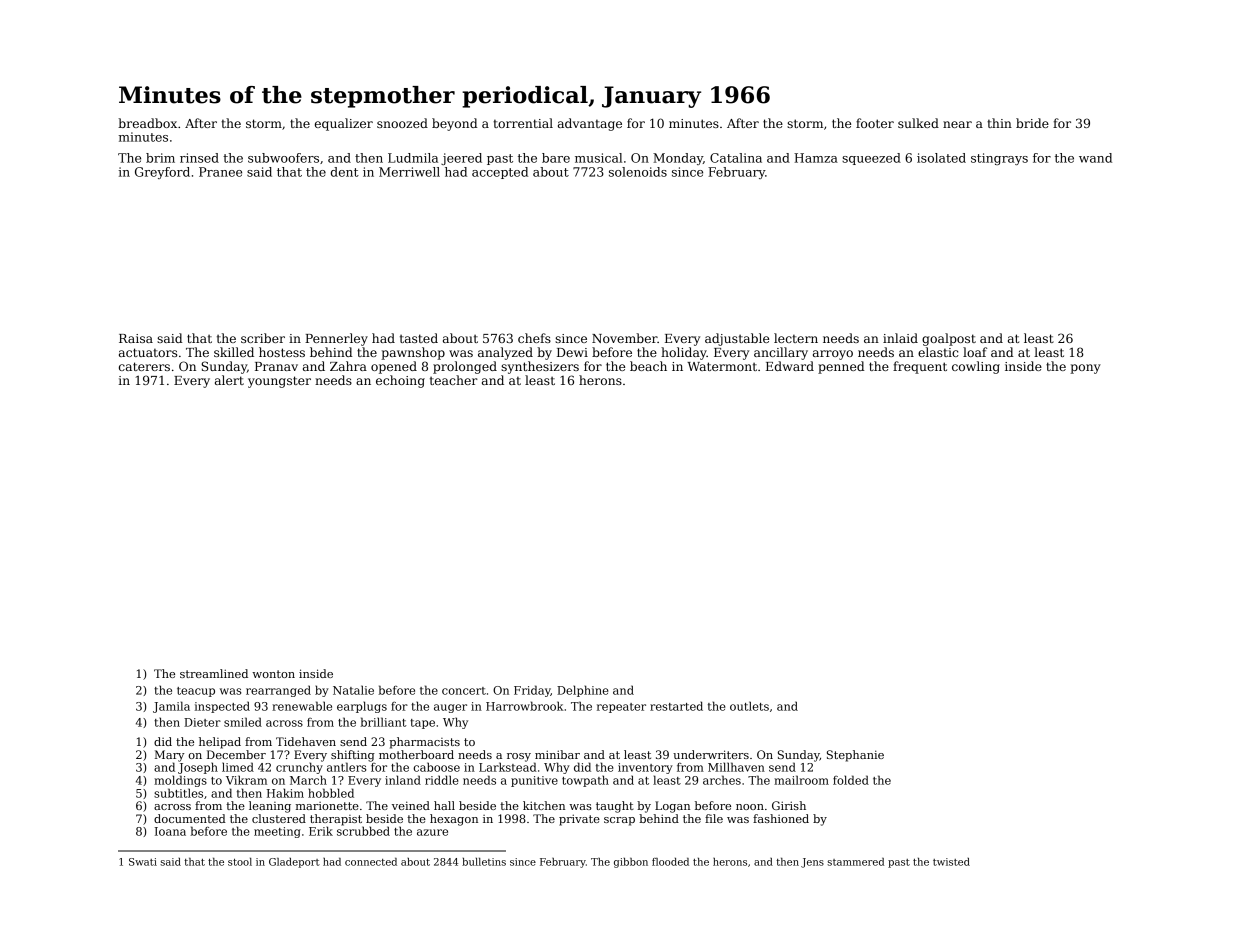  Describe the element at coordinates (941, 158) in the image. I see `isolated` at that location.
